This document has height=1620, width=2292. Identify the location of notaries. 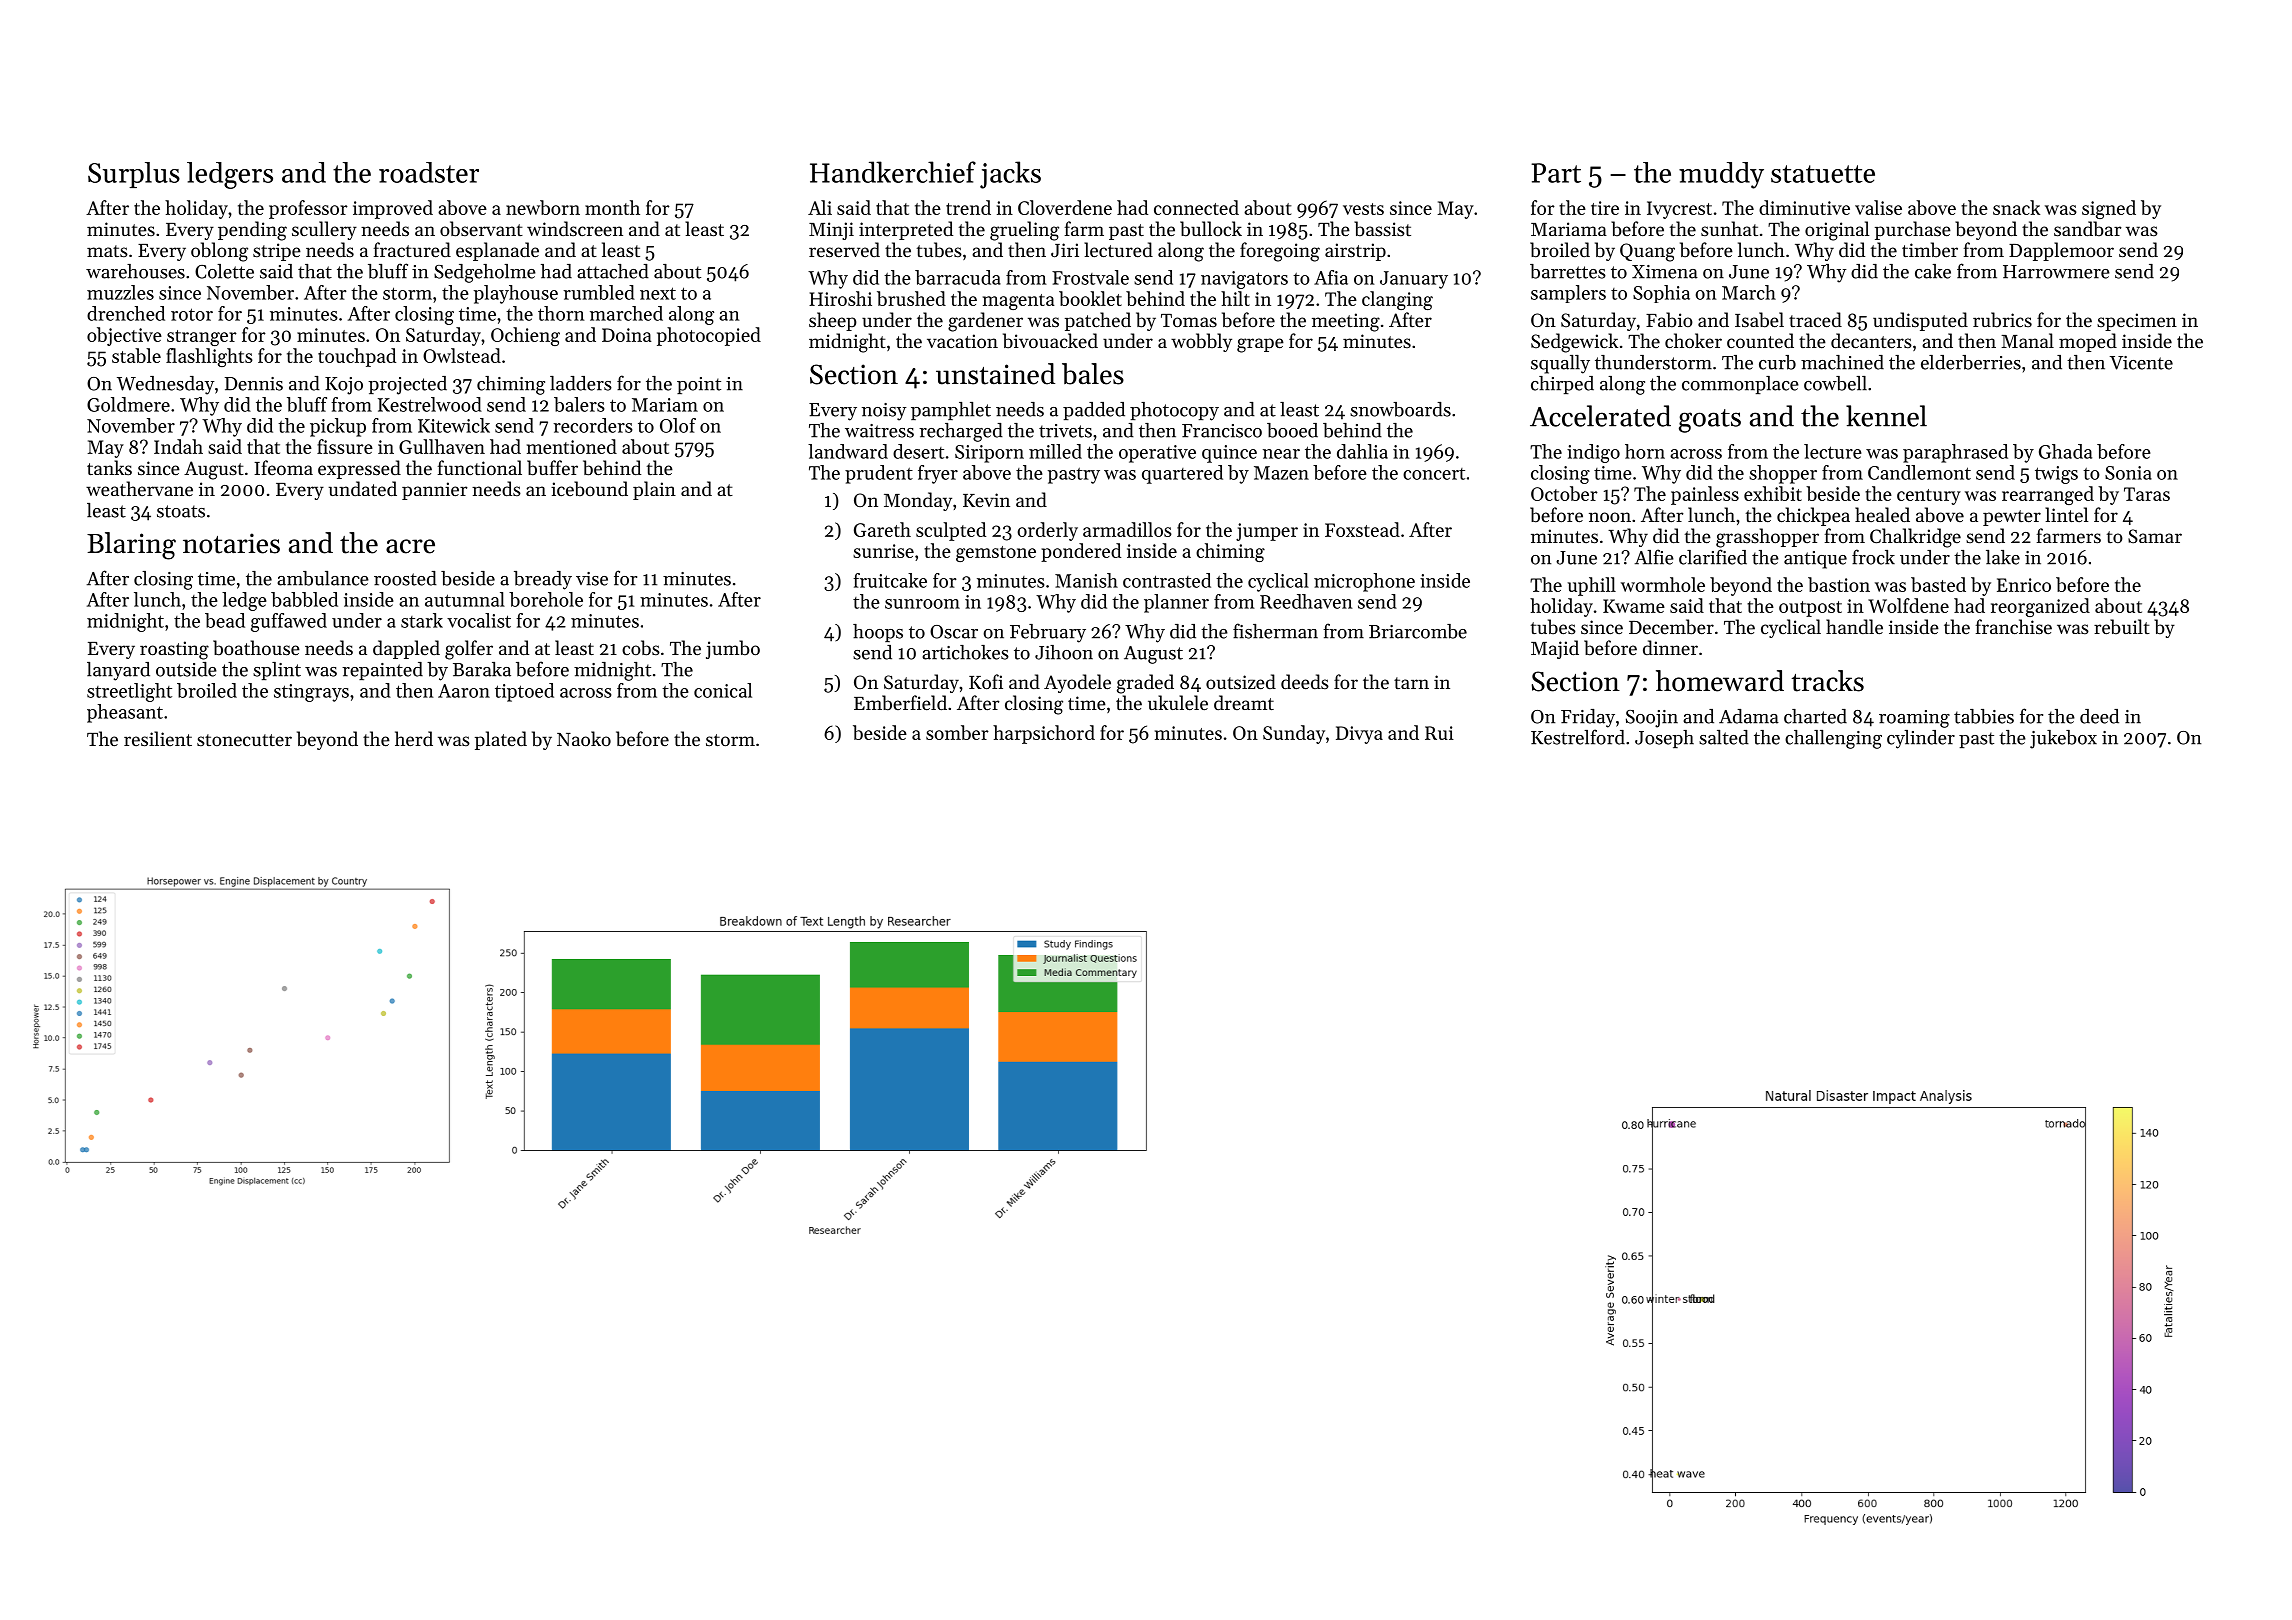
(231, 543).
